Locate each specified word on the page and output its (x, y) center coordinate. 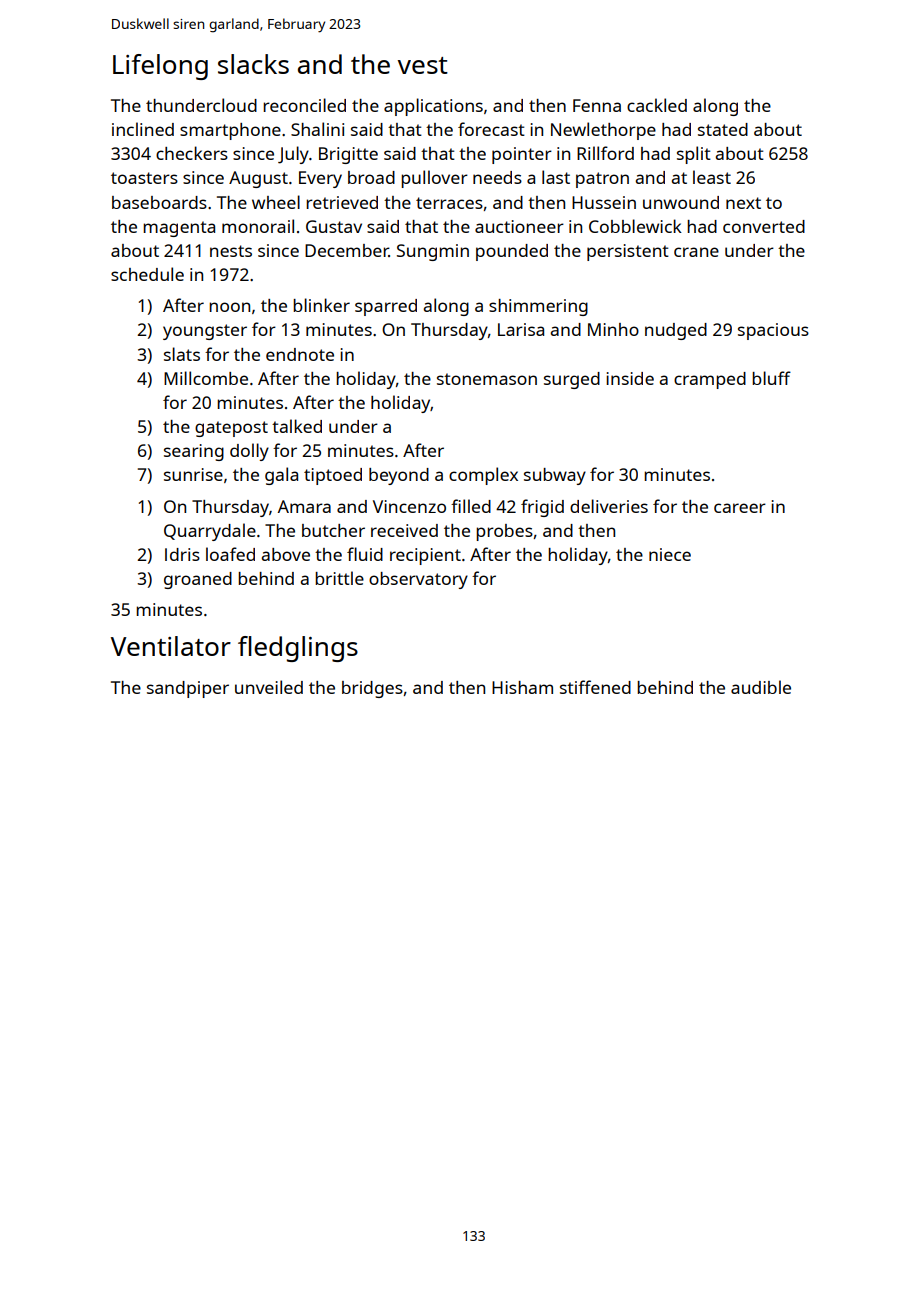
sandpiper (188, 689)
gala (281, 476)
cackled (657, 105)
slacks (253, 64)
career (740, 508)
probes (504, 532)
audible (761, 687)
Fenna (597, 105)
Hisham (522, 687)
